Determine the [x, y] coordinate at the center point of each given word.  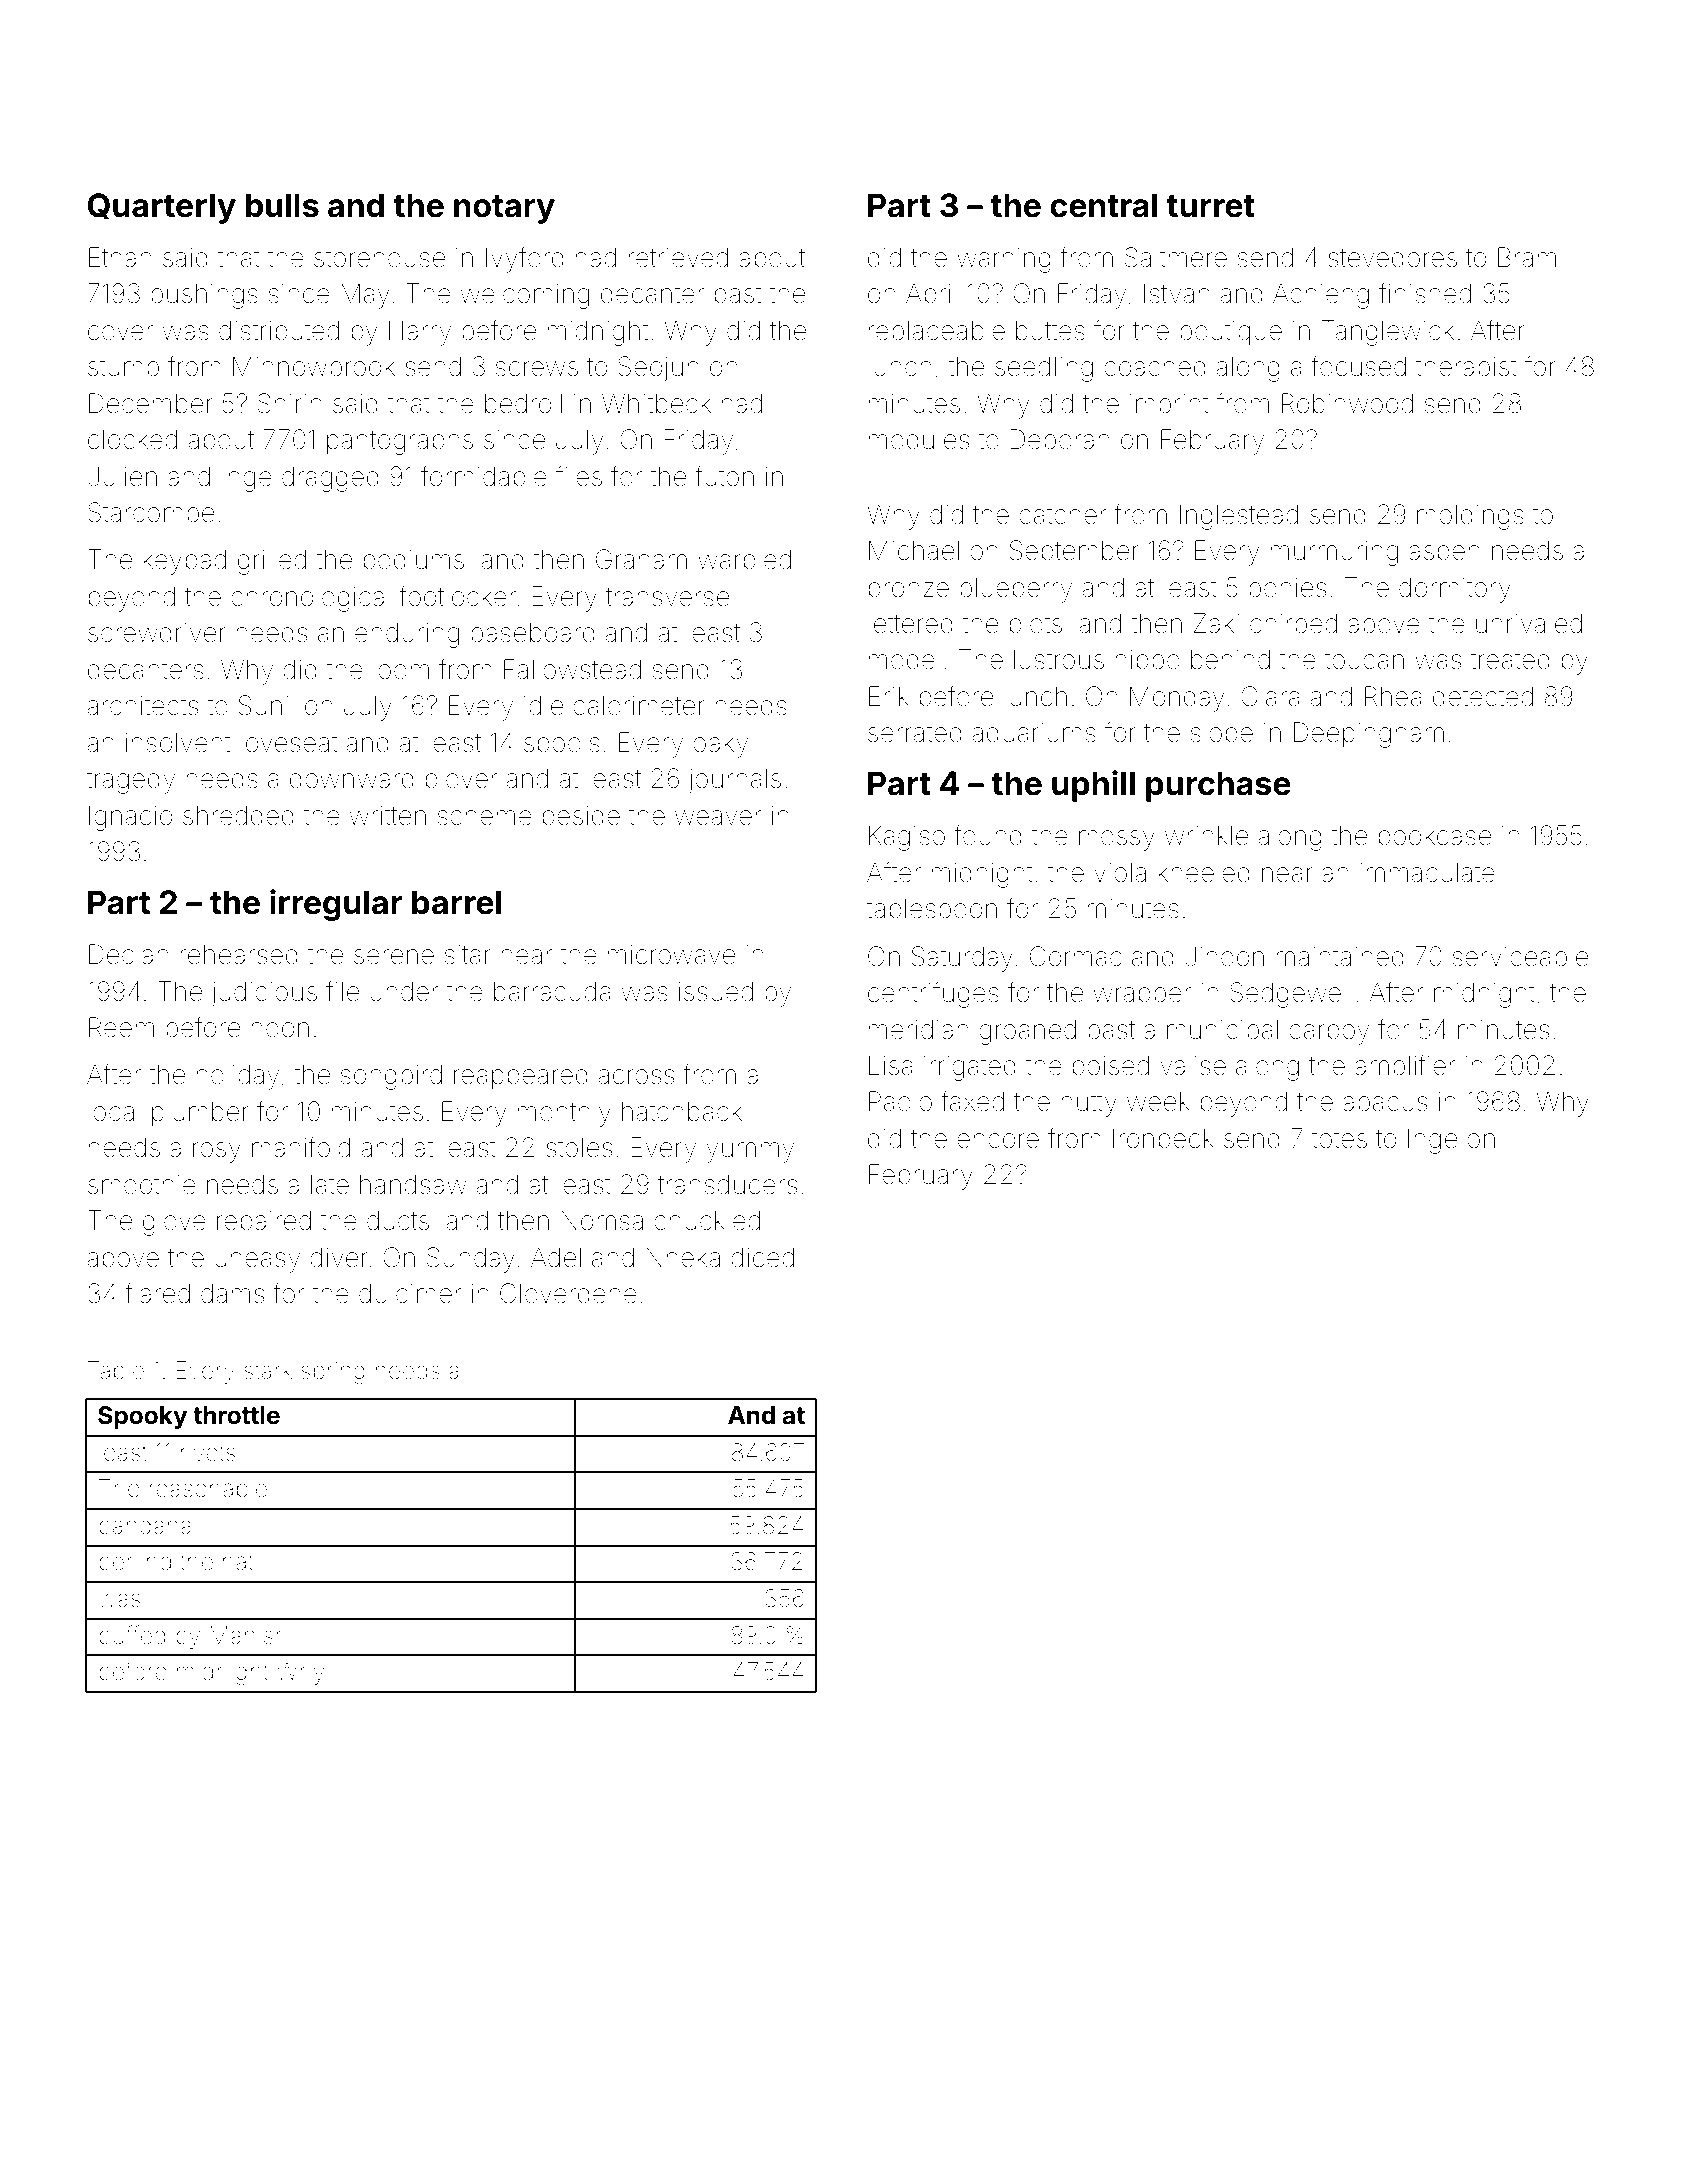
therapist [1466, 369]
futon [724, 476]
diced [762, 1257]
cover [120, 333]
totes [1339, 1139]
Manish [248, 1635]
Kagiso [907, 838]
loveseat [289, 743]
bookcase [1435, 836]
